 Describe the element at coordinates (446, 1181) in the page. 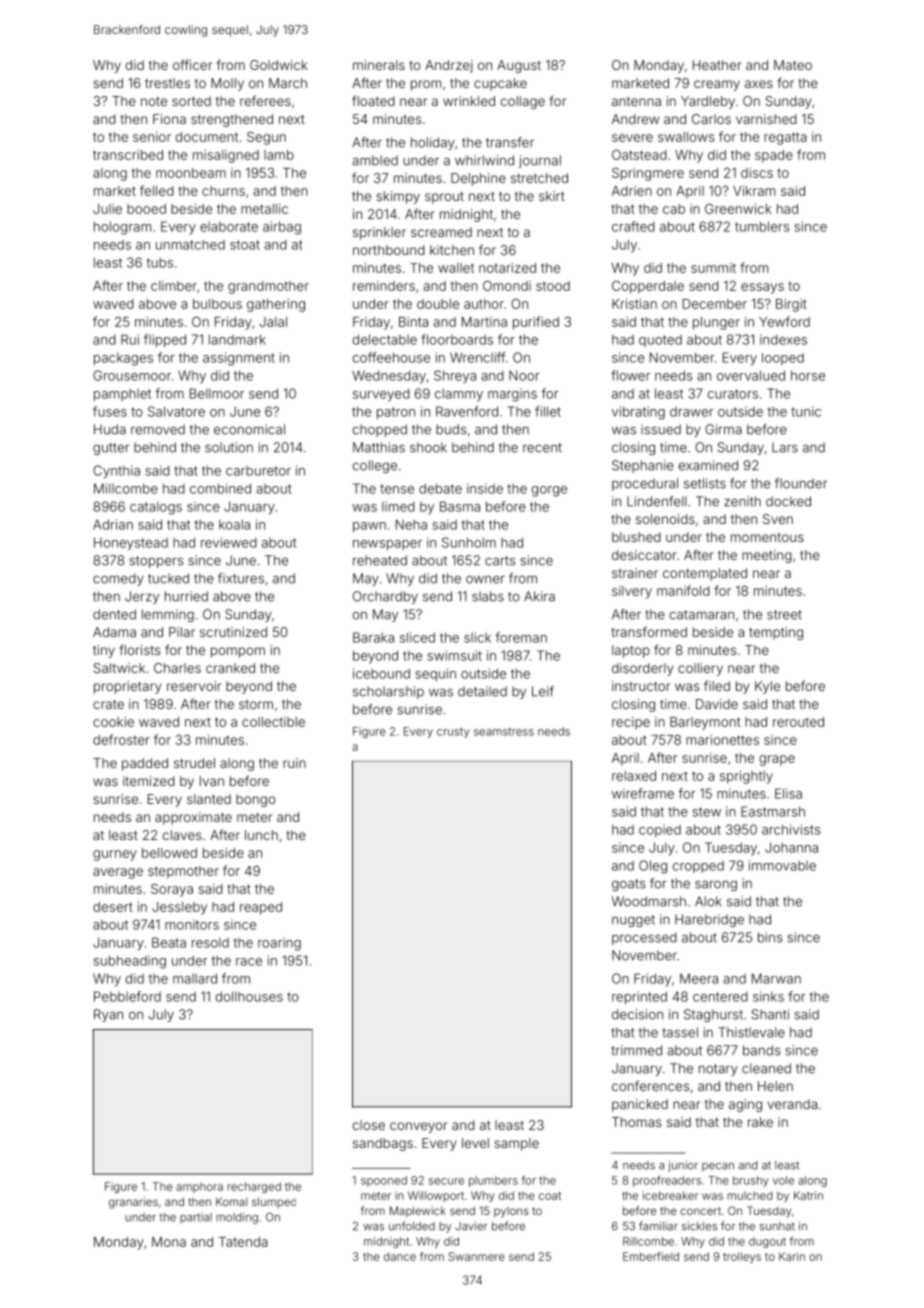

I see `secure` at that location.
